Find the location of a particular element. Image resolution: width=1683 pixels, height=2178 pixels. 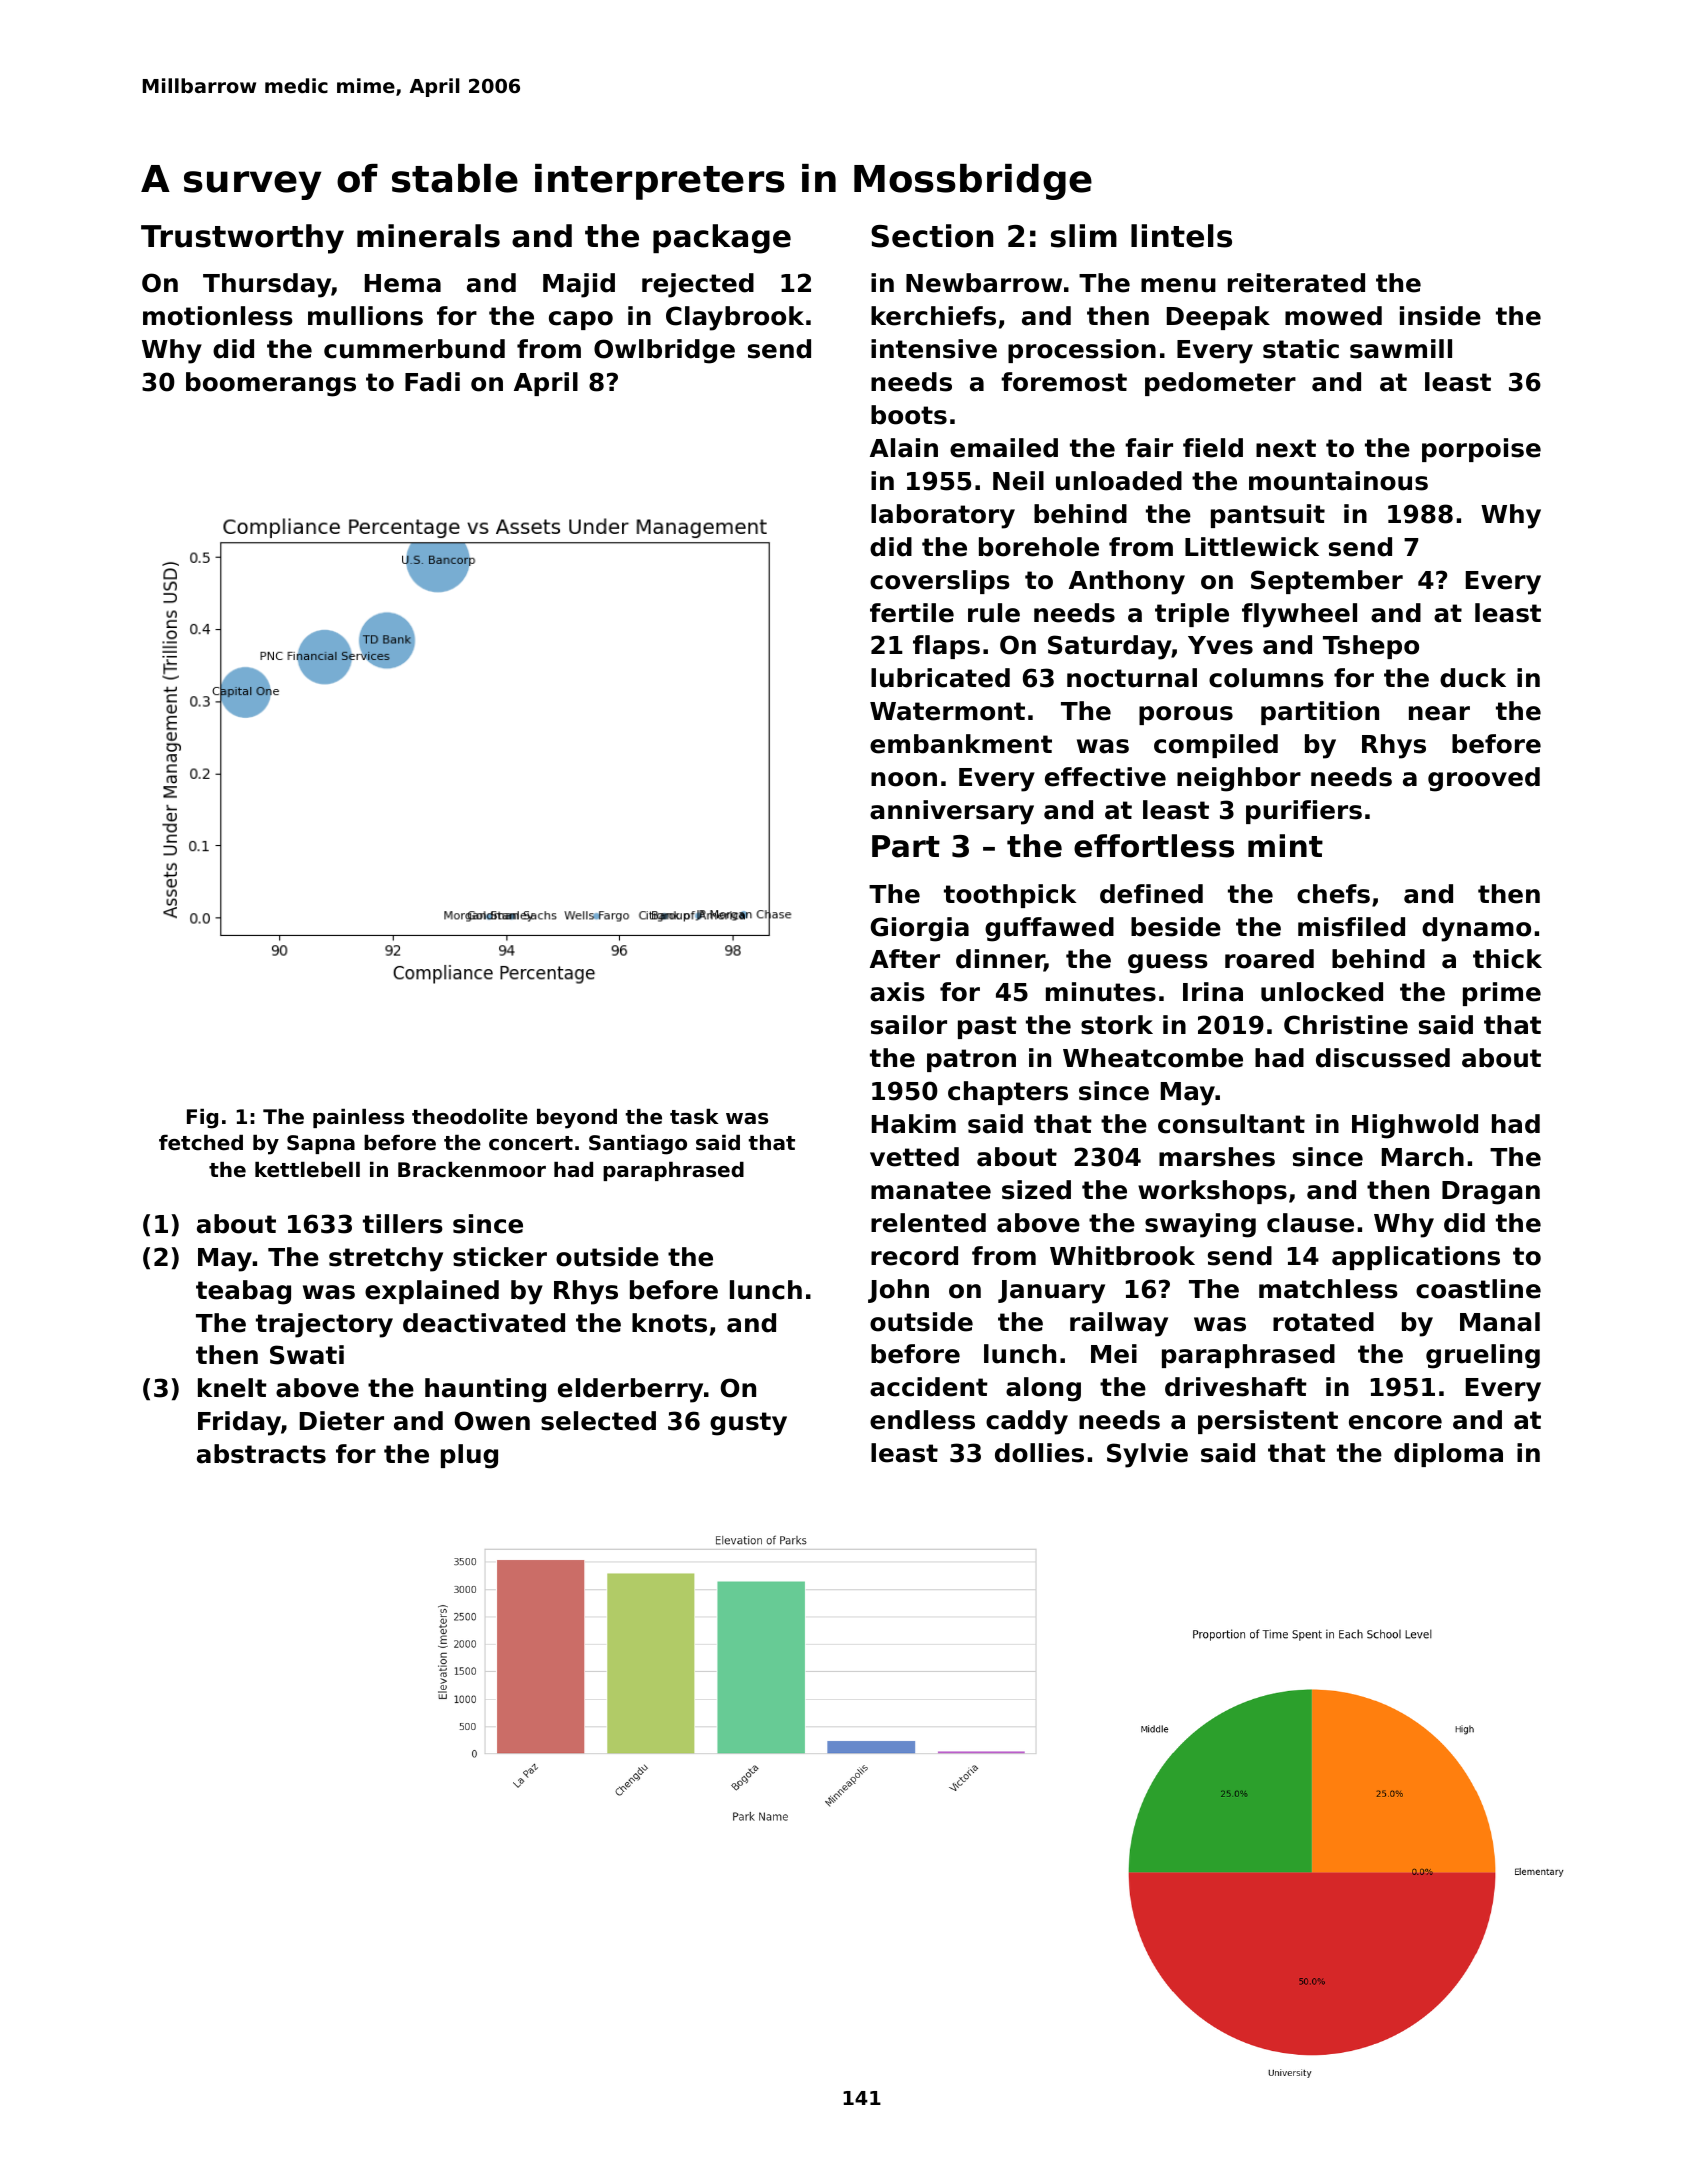

painless is located at coordinates (358, 1118).
